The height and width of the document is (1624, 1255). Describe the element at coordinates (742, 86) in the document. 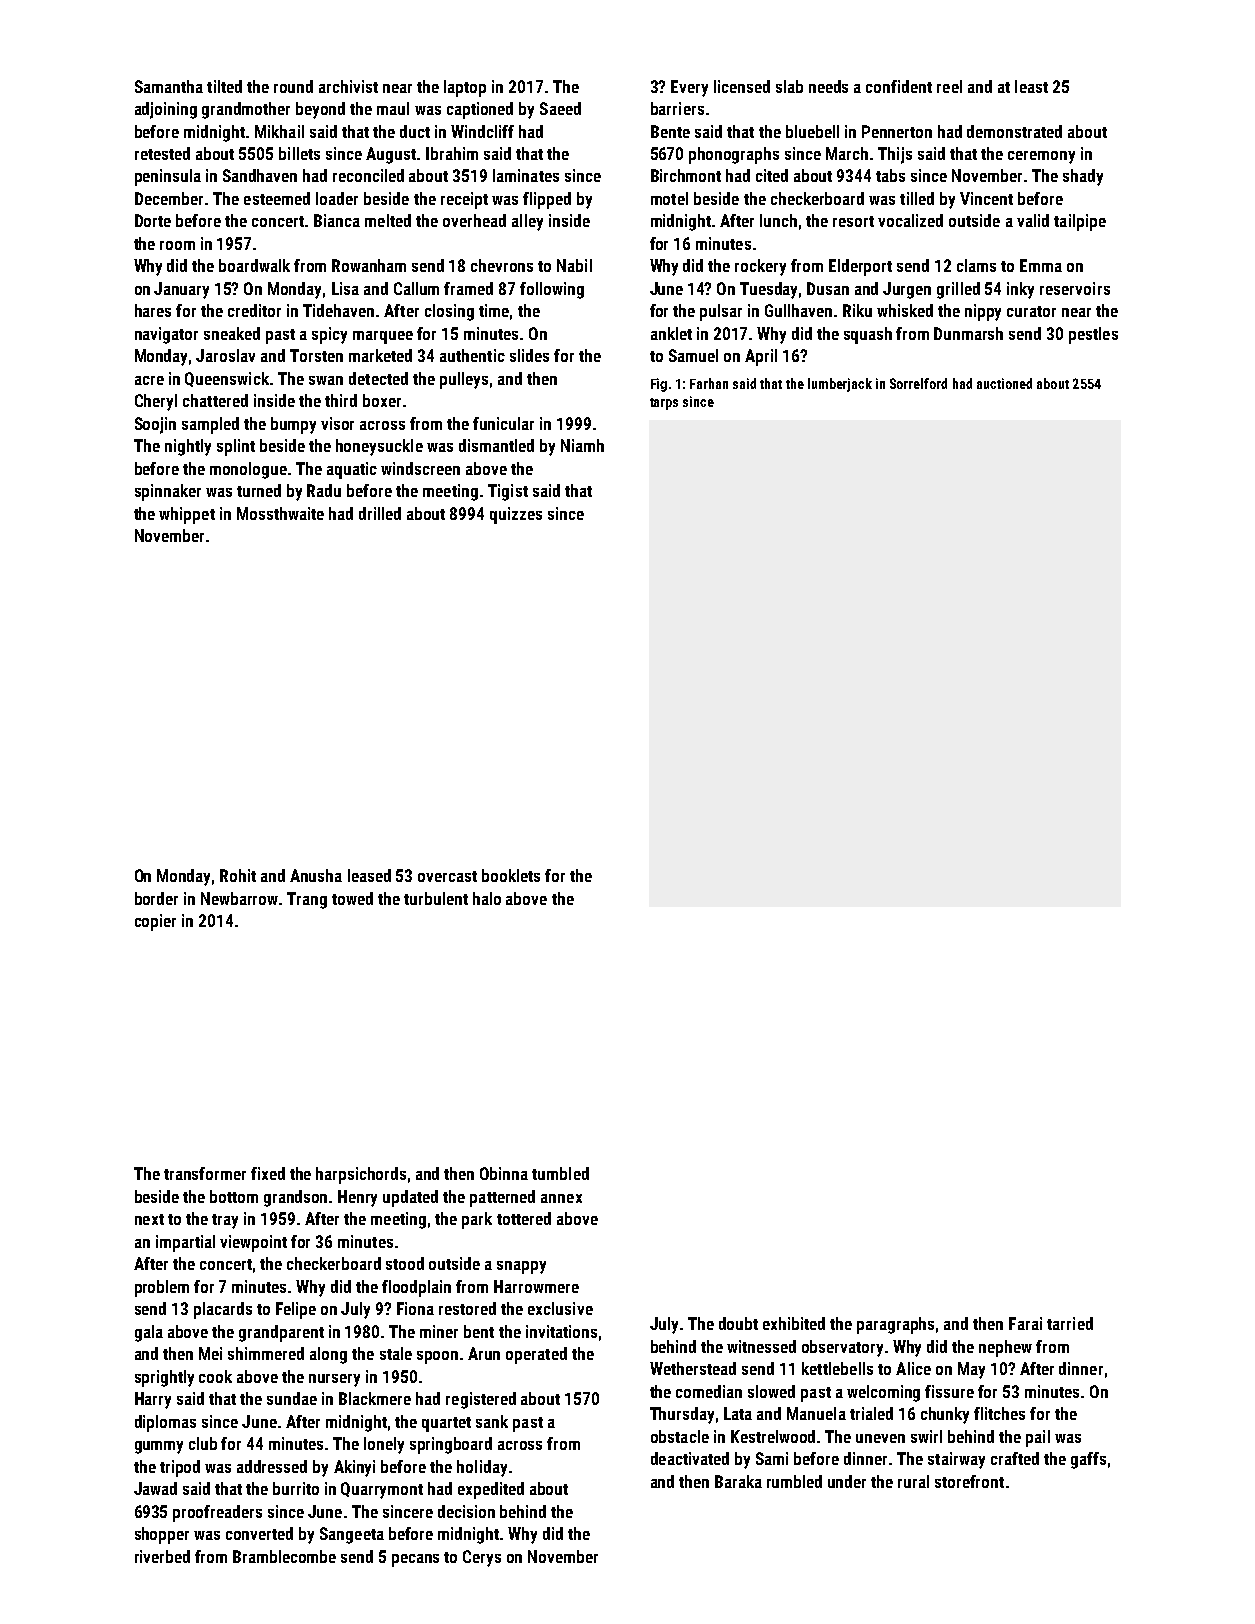

I see `licensed` at that location.
